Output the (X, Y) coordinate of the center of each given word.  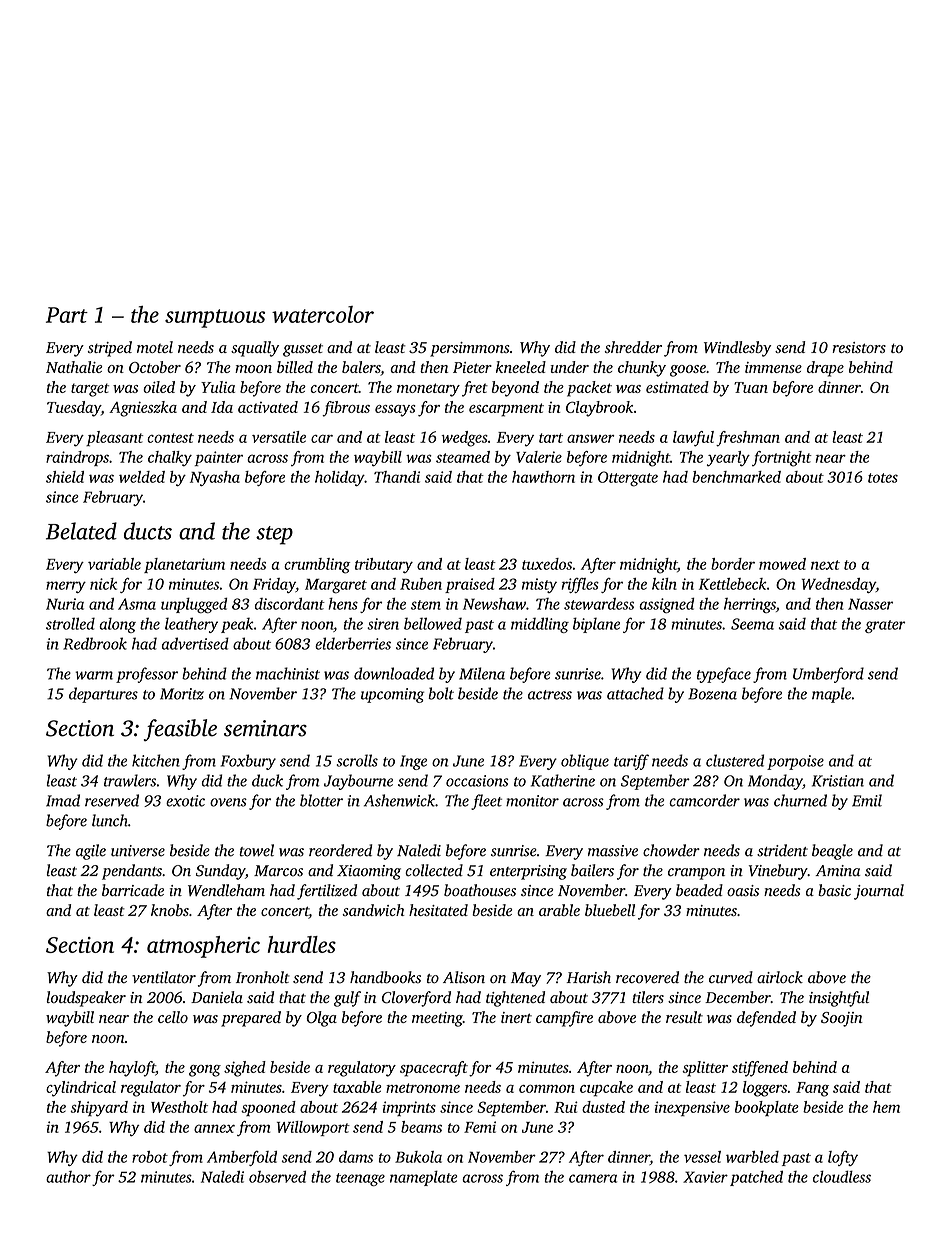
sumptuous (215, 318)
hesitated (438, 910)
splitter (705, 1069)
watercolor (323, 314)
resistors (859, 347)
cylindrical (81, 1089)
